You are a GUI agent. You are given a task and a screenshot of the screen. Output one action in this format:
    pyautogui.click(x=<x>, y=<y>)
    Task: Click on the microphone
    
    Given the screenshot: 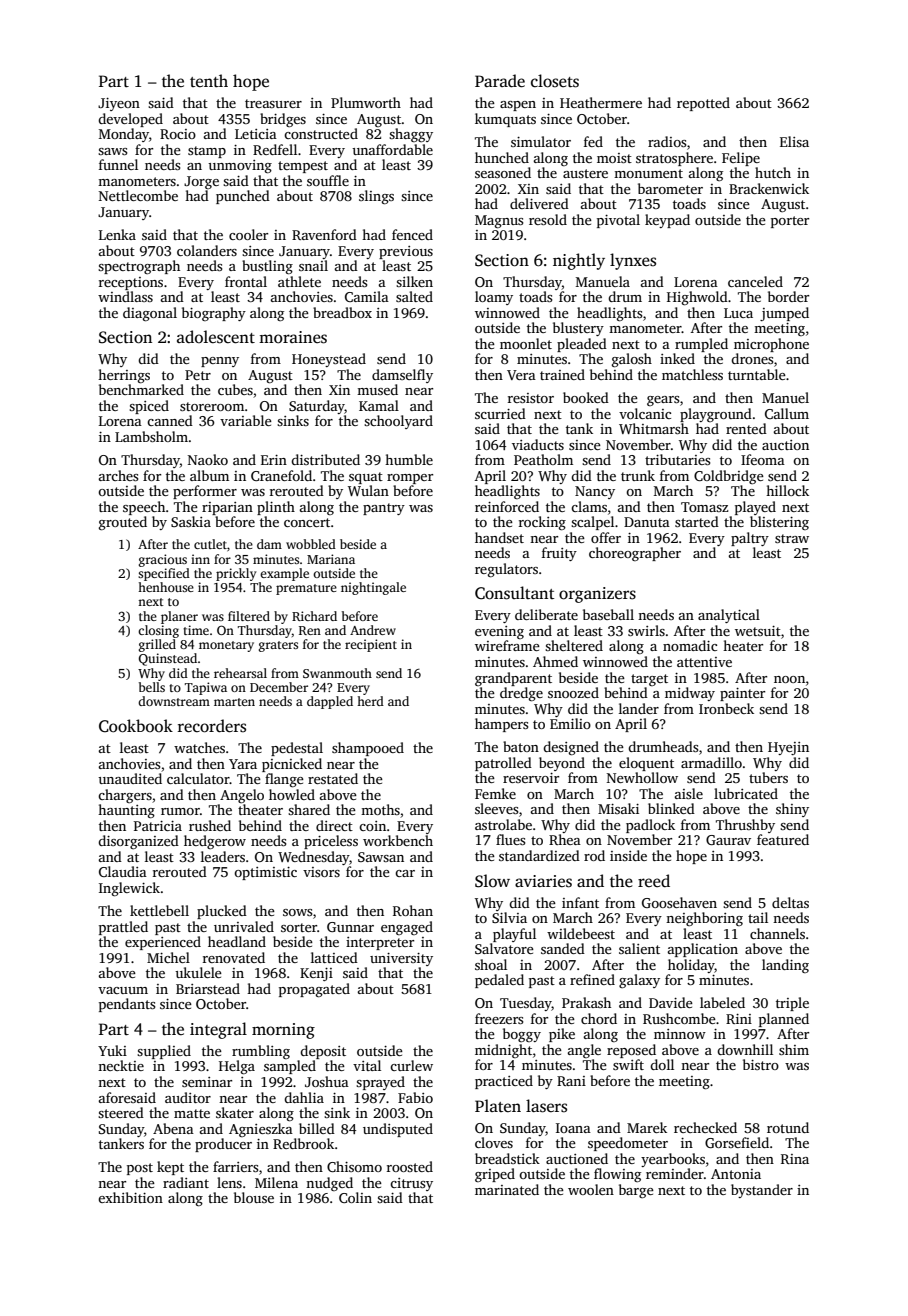 What is the action you would take?
    pyautogui.click(x=771, y=345)
